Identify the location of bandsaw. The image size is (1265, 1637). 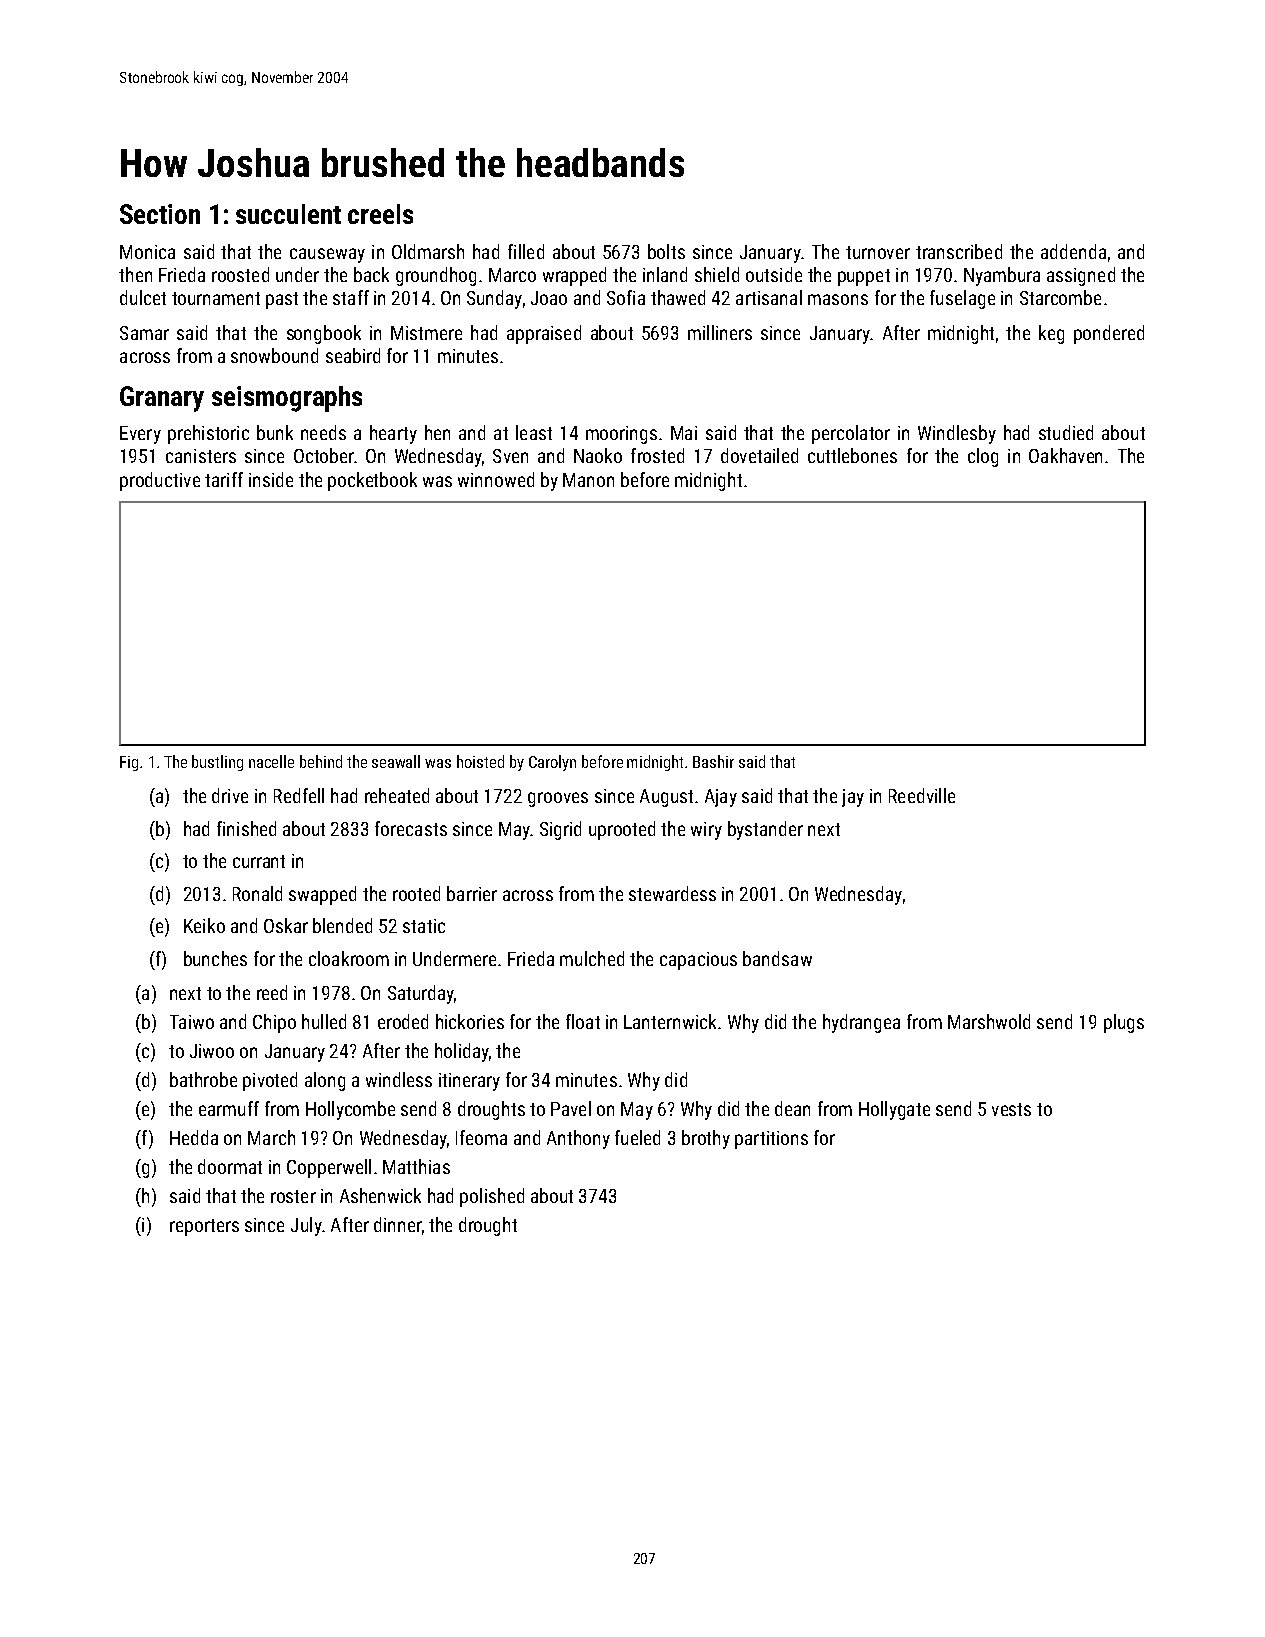
(777, 958).
